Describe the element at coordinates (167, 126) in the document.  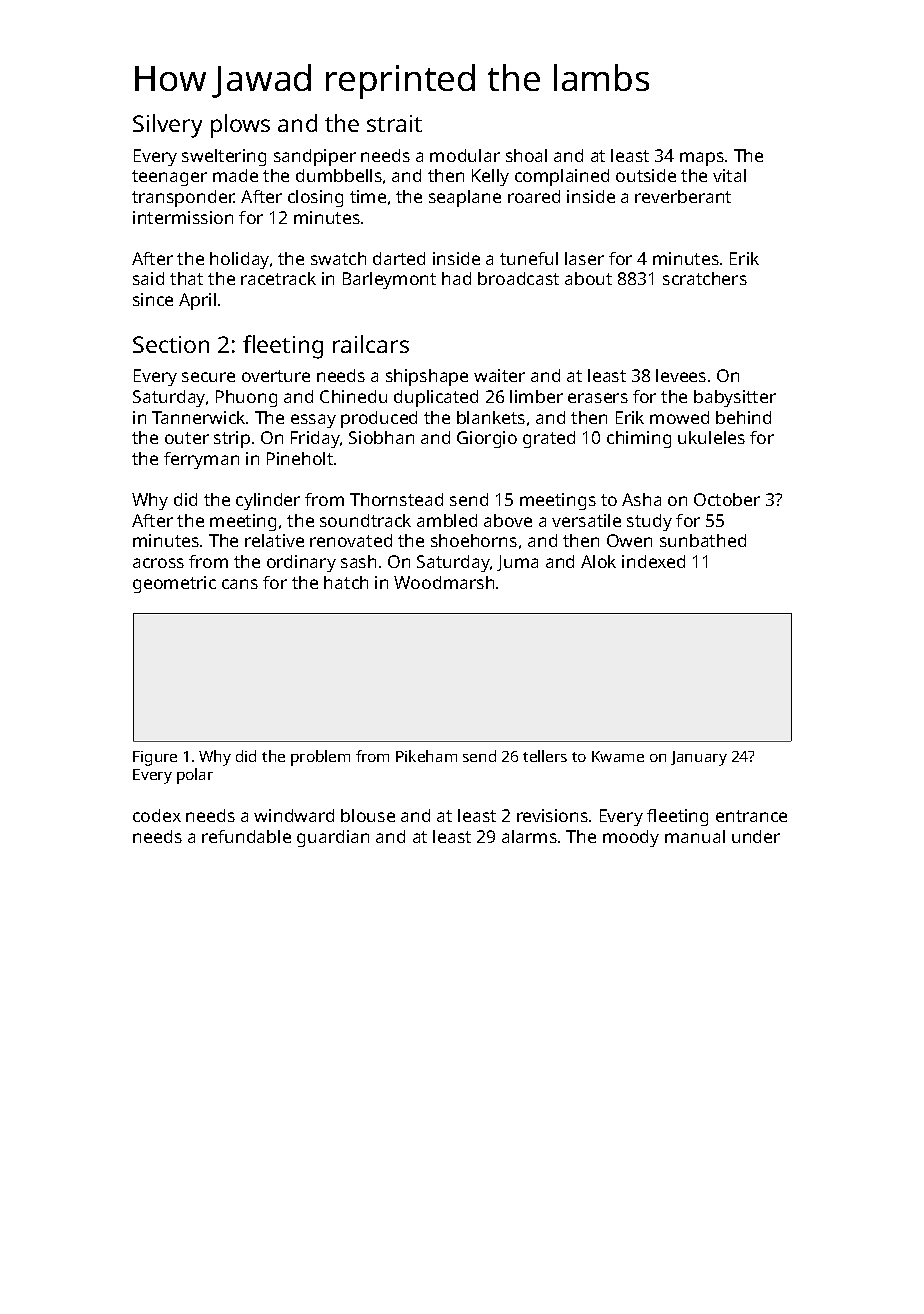
I see `Silvery` at that location.
